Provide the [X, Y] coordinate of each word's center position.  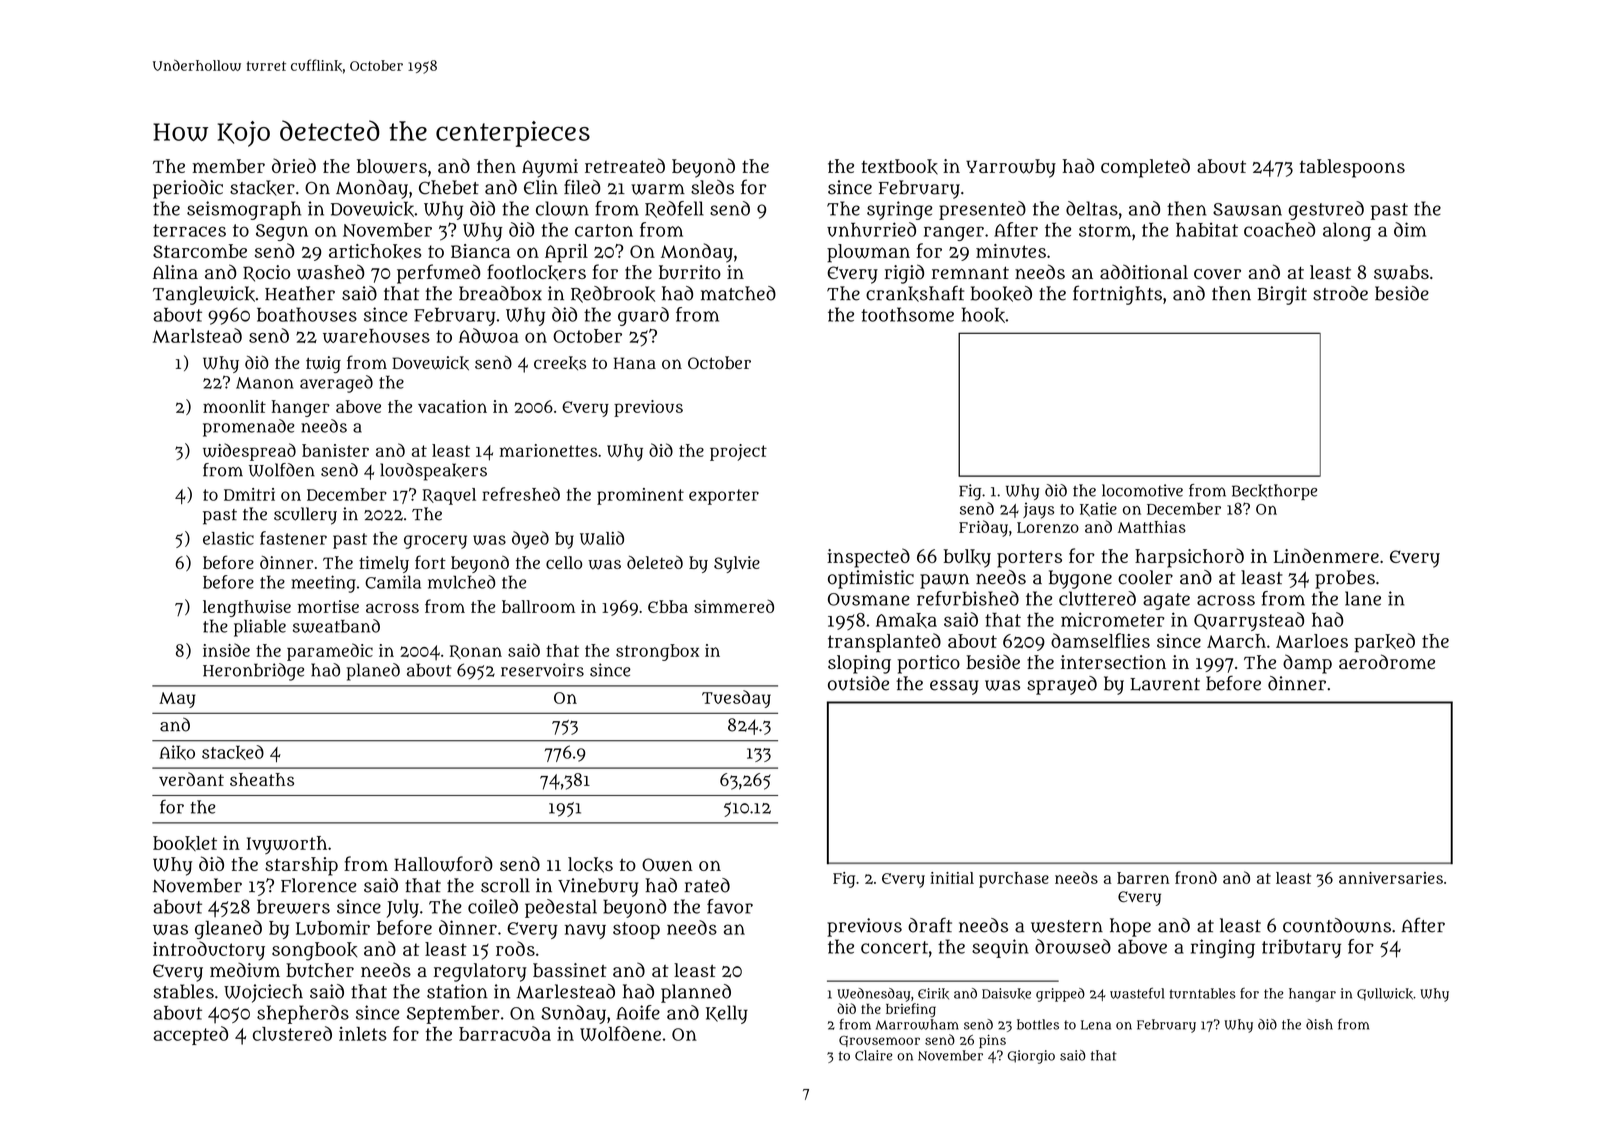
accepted [190, 1035]
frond [1196, 877]
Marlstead [197, 335]
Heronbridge [253, 672]
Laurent [1165, 684]
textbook [899, 167]
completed [1145, 168]
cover [1217, 274]
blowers [392, 166]
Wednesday [873, 995]
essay [954, 687]
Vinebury [598, 887]
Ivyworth [287, 845]
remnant [970, 273]
